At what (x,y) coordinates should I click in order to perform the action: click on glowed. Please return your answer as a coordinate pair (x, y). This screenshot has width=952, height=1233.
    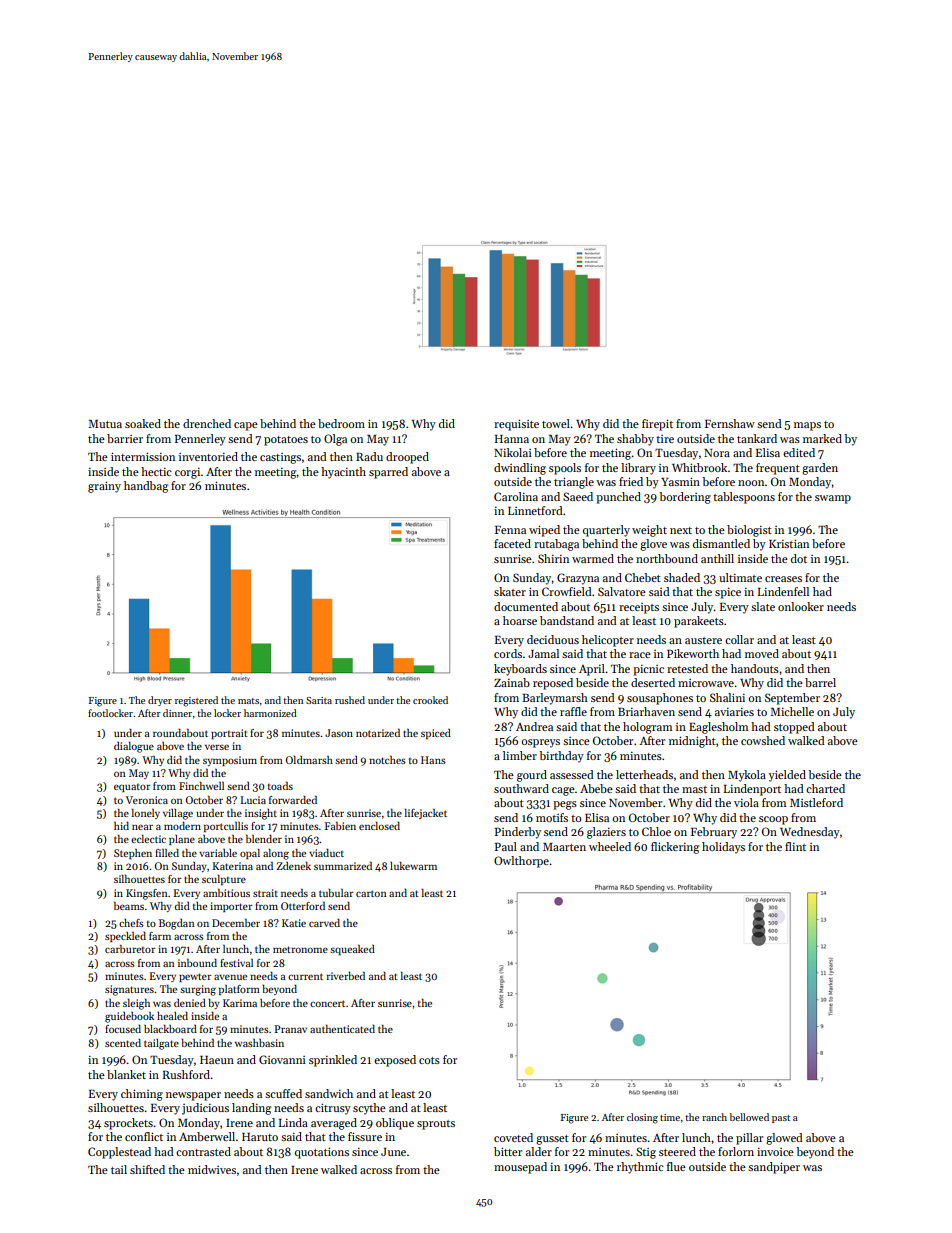
    Looking at the image, I should click on (784, 1139).
